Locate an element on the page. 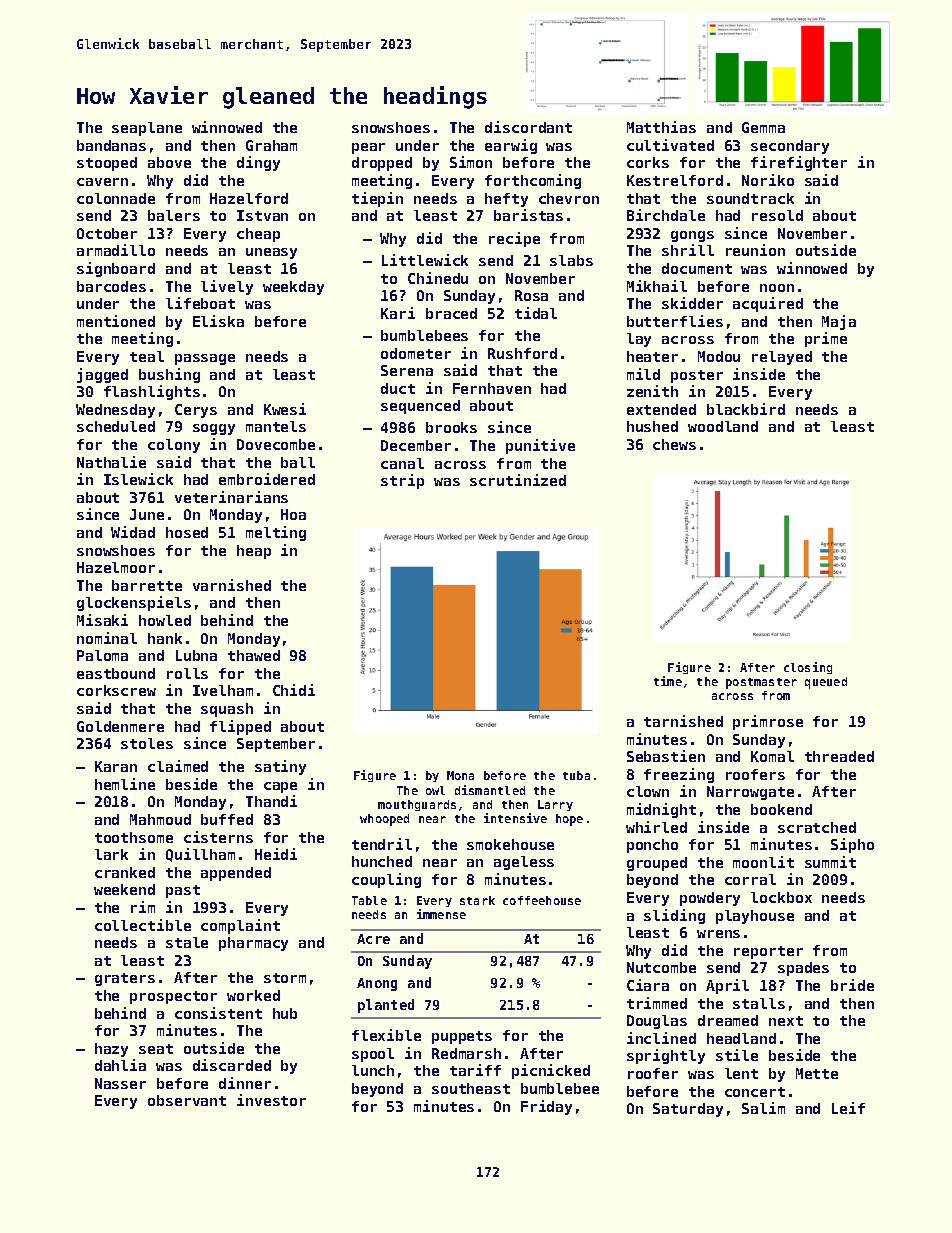 Image resolution: width=952 pixels, height=1233 pixels. Paloma is located at coordinates (102, 655).
